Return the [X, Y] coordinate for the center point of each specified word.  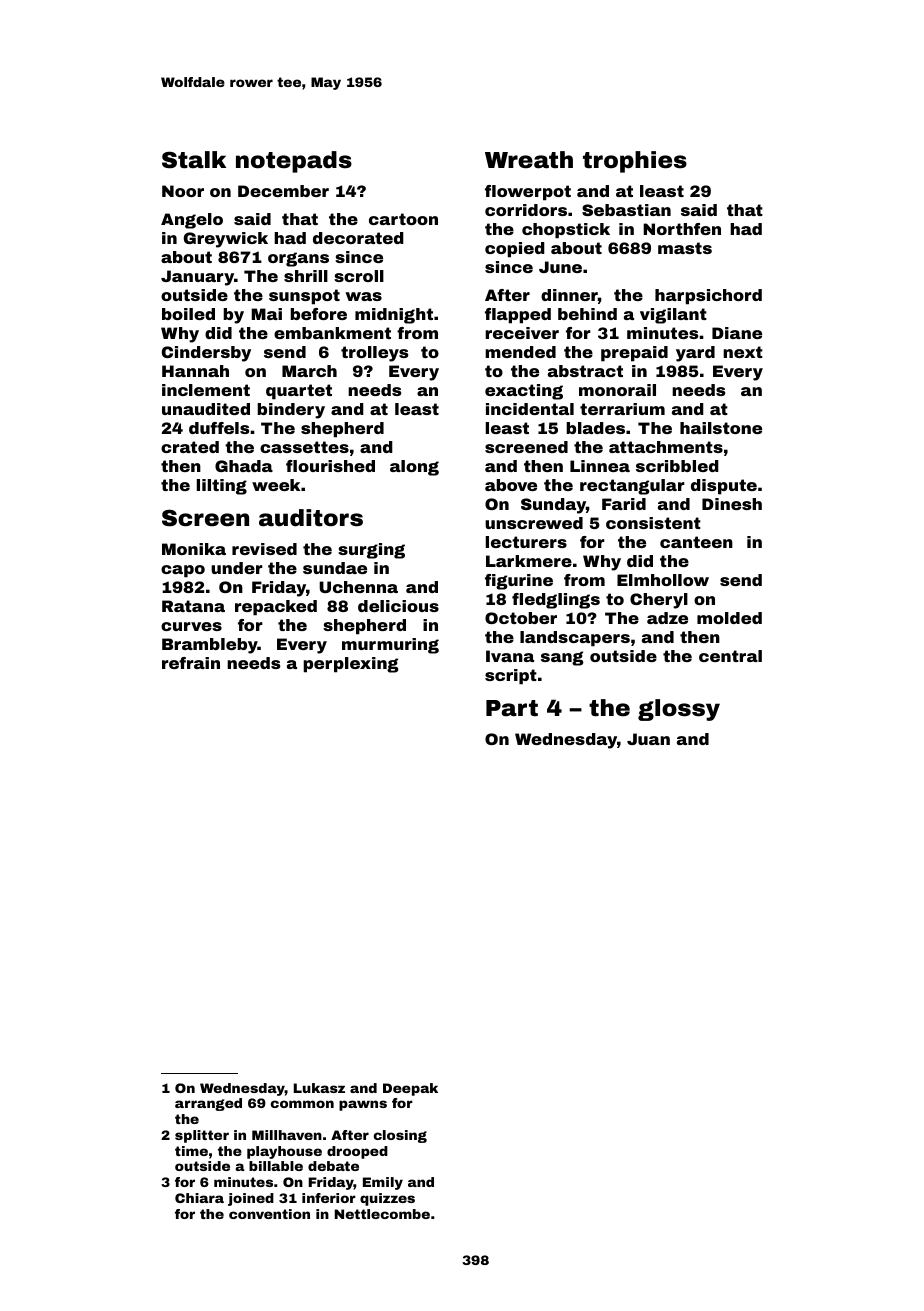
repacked [276, 608]
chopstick [566, 231]
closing [400, 1136]
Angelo [192, 221]
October [521, 618]
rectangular [632, 487]
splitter [202, 1136]
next [743, 352]
